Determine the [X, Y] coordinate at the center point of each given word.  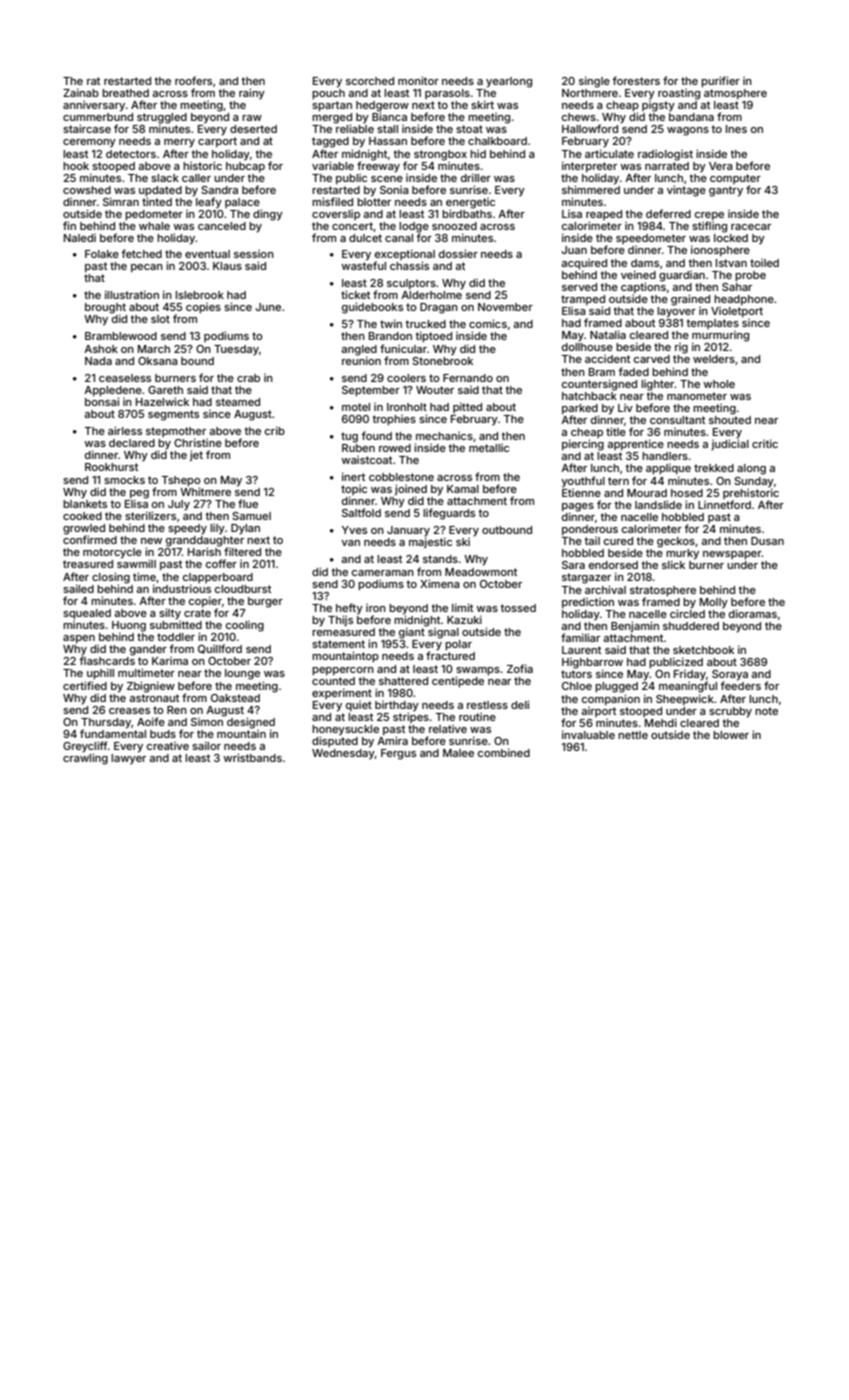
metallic [489, 448]
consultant [677, 420]
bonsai [102, 401]
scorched [370, 81]
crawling [85, 759]
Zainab [81, 92]
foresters [636, 80]
